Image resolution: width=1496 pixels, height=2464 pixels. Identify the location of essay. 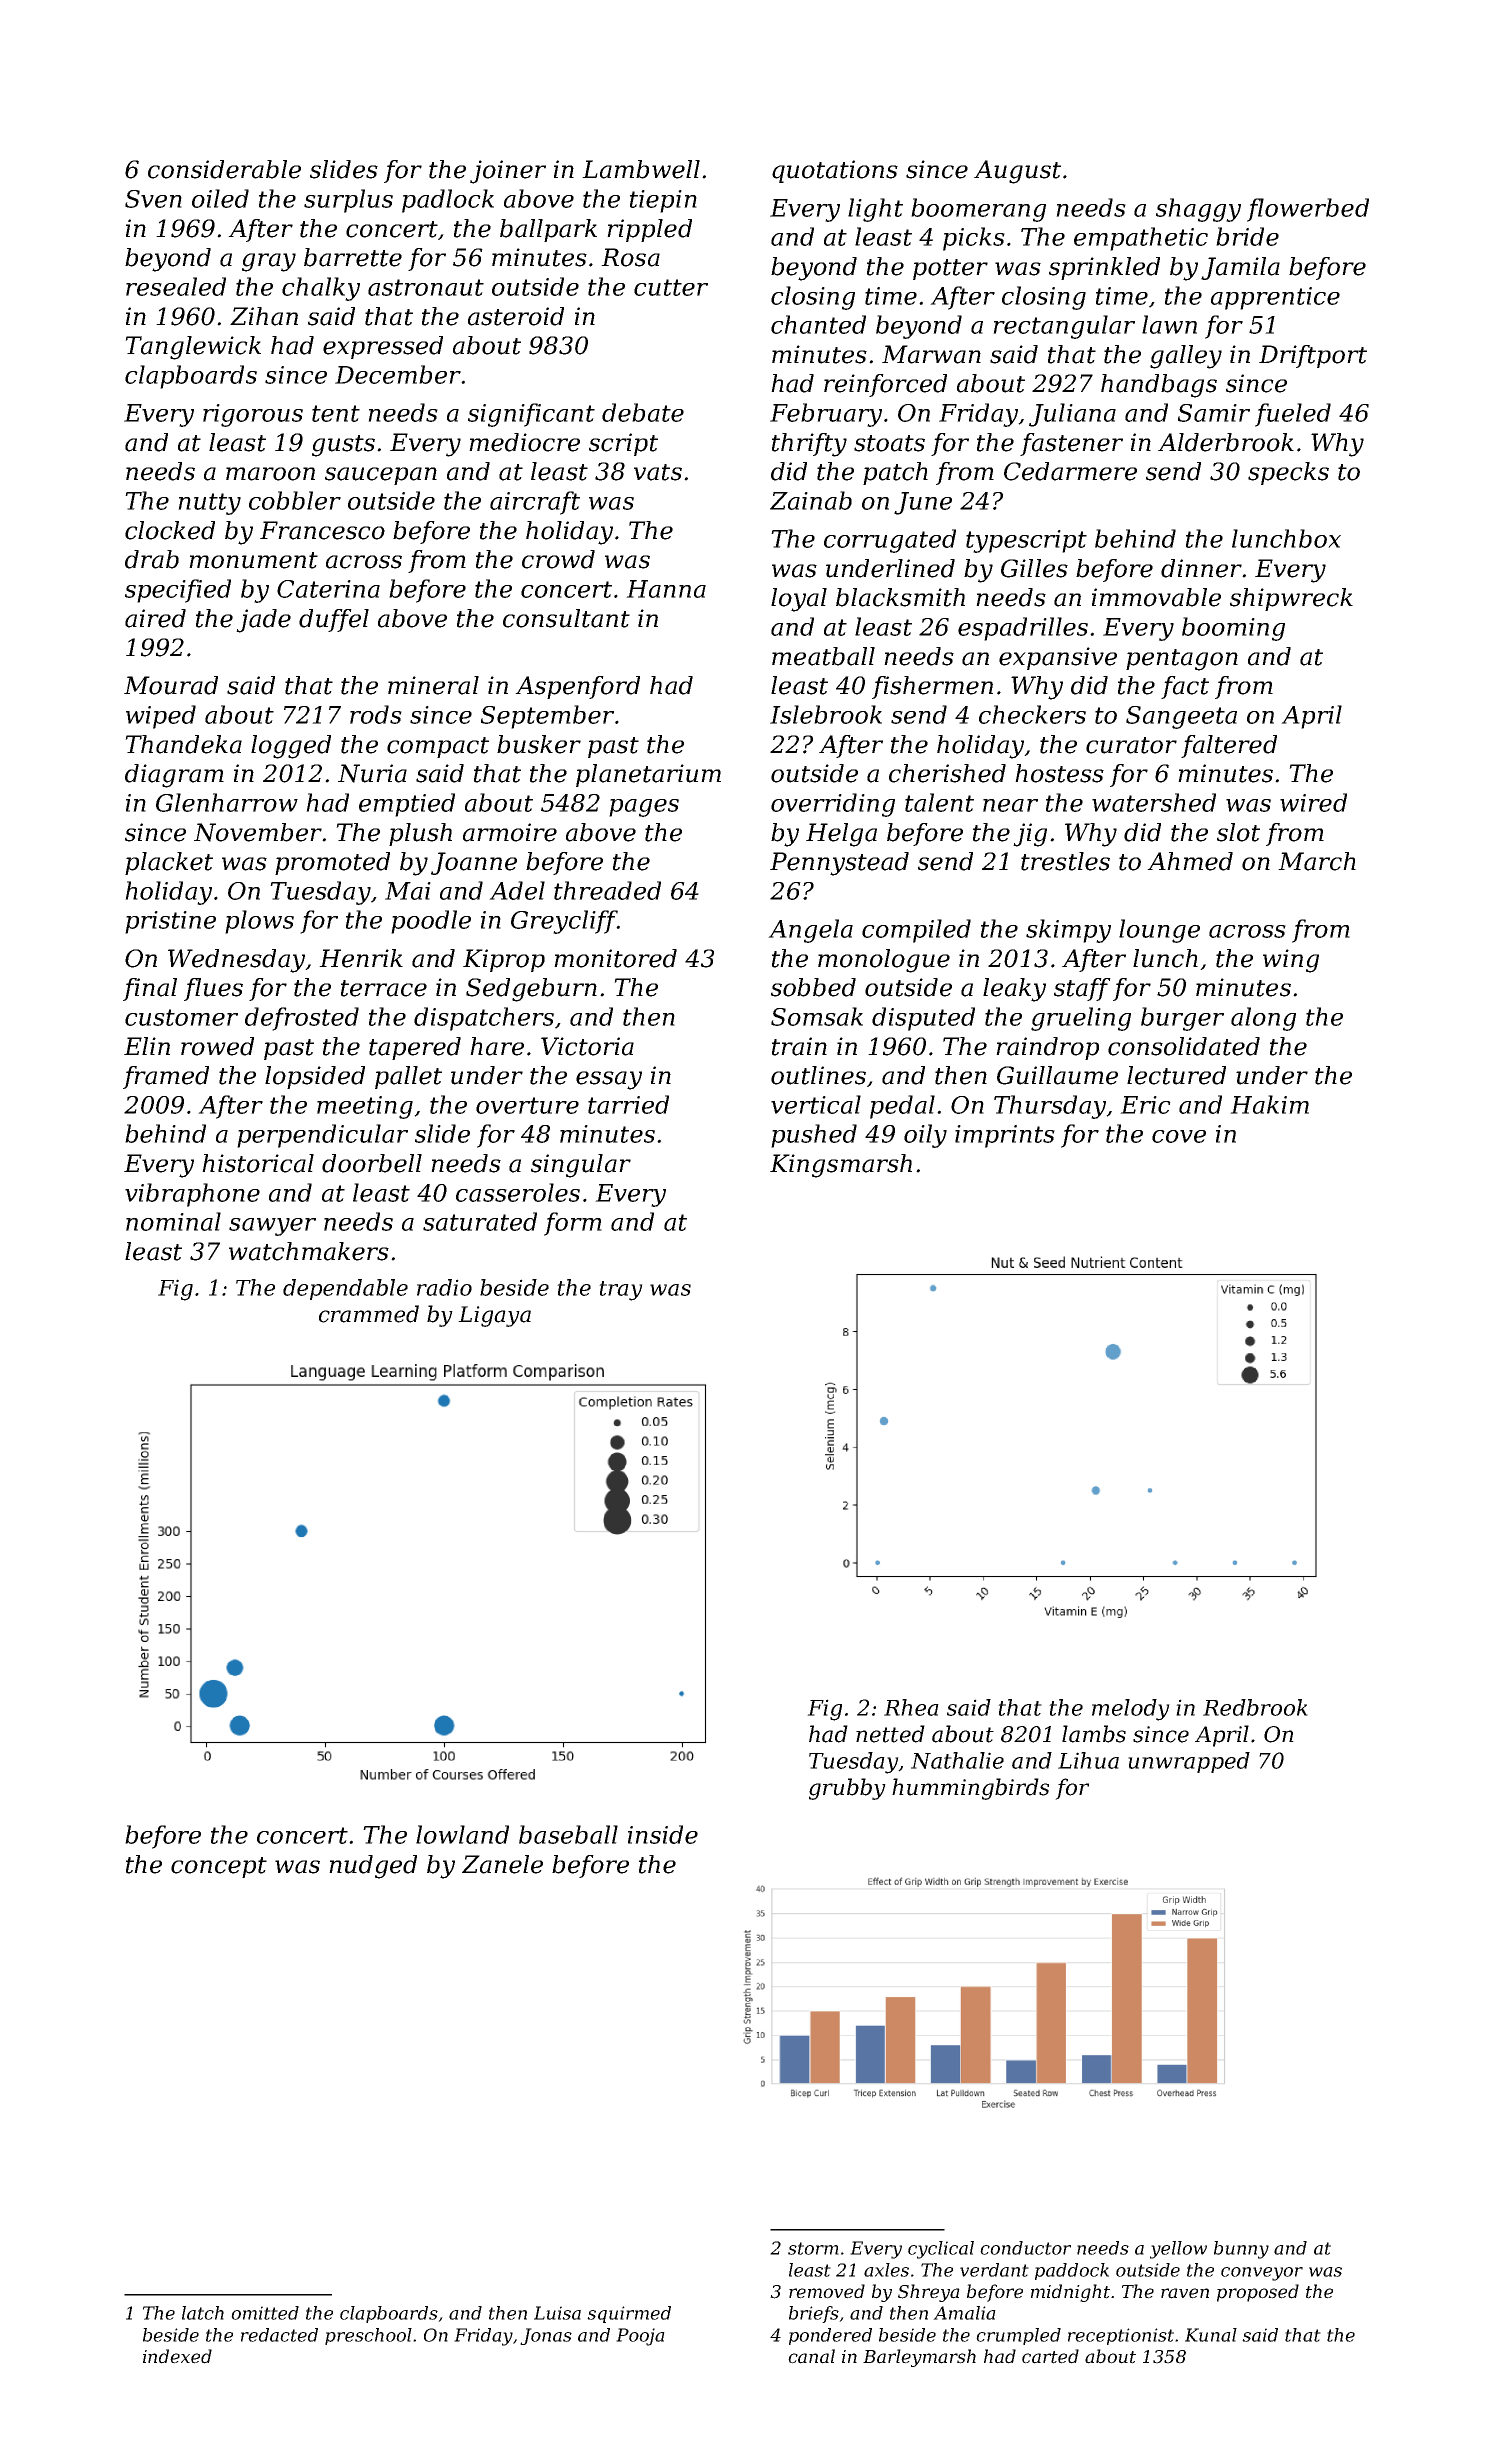
(609, 1080).
